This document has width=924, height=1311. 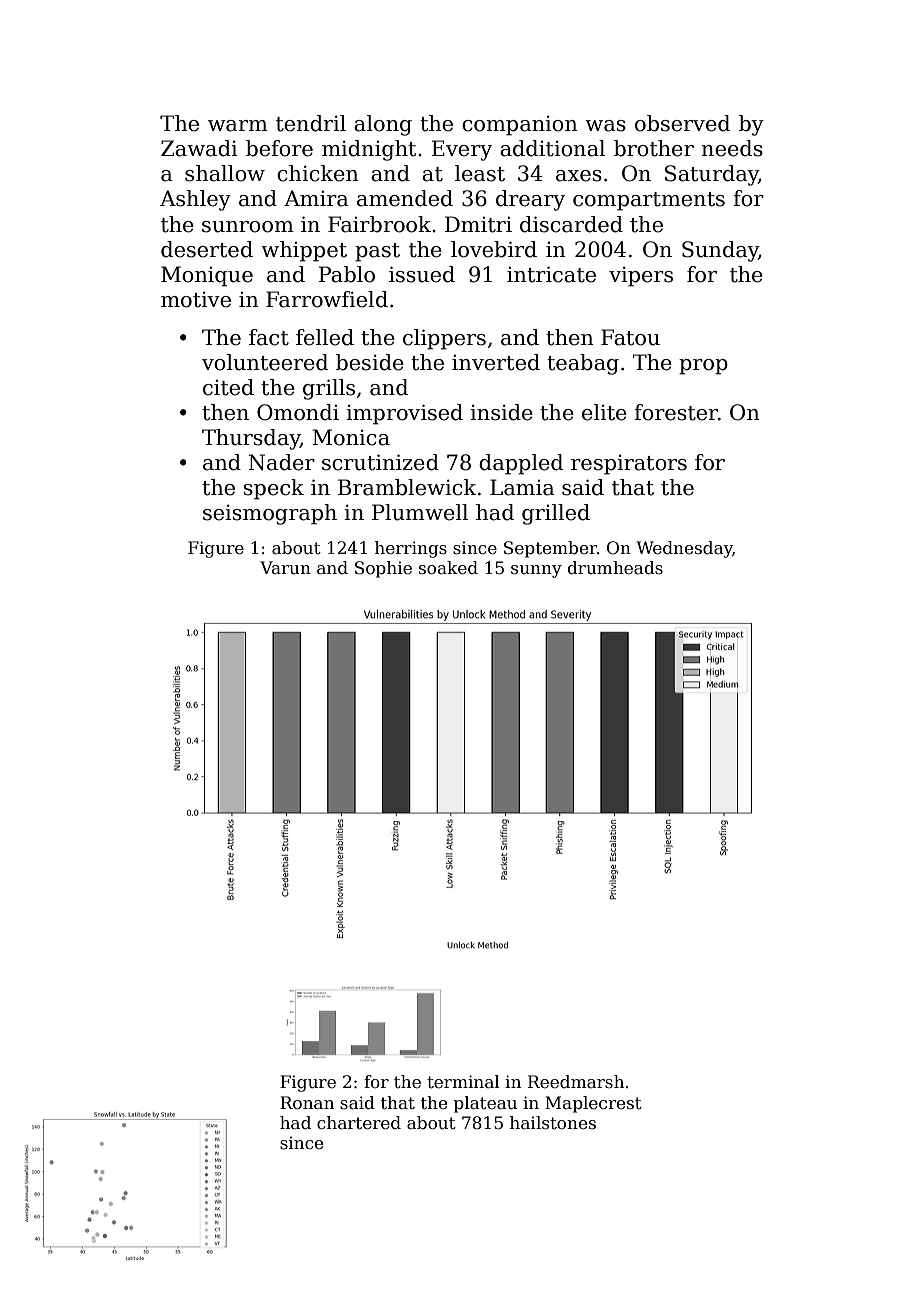 What do you see at coordinates (463, 1082) in the document?
I see `terminal` at bounding box center [463, 1082].
